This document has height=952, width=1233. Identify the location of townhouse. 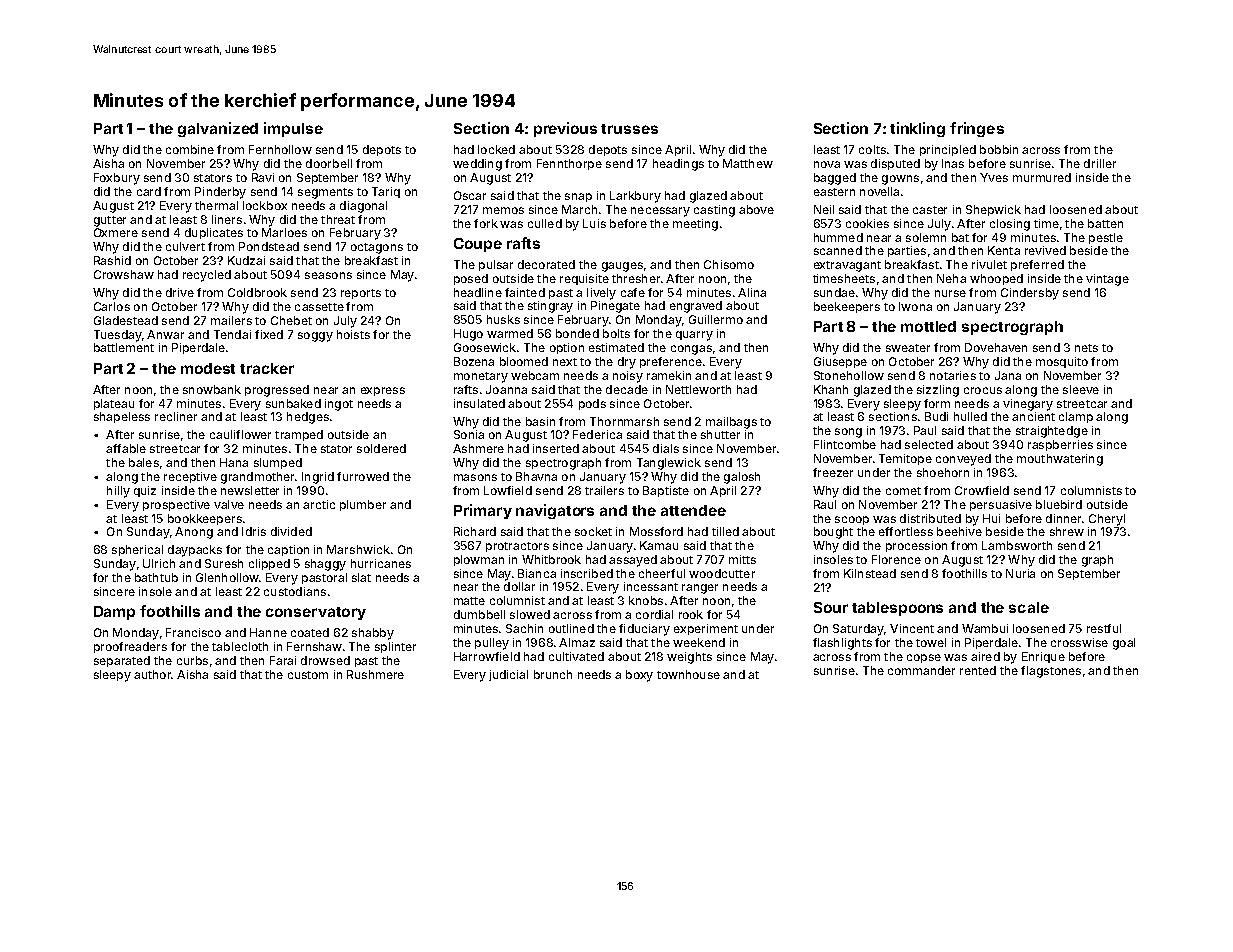
(688, 674).
